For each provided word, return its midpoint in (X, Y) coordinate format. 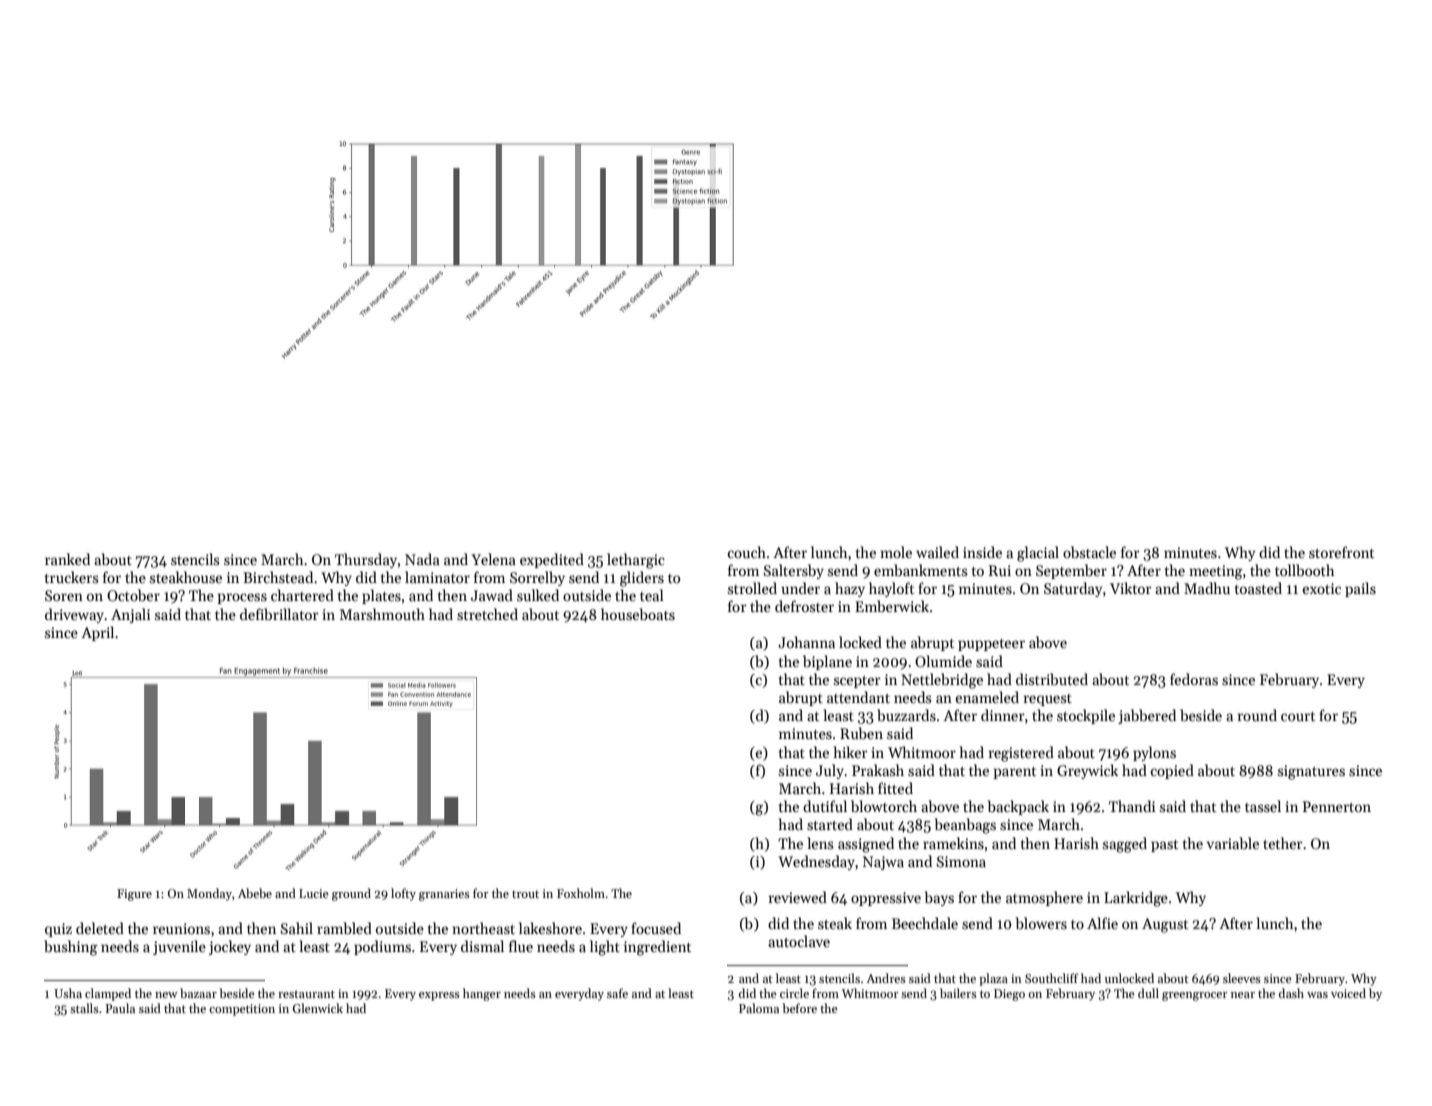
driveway (75, 615)
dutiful (825, 806)
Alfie (1102, 923)
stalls (84, 1008)
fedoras (1194, 679)
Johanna (806, 642)
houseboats (638, 614)
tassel (1263, 806)
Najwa (883, 863)
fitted (895, 788)
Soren (64, 595)
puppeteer (991, 645)
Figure (134, 895)
